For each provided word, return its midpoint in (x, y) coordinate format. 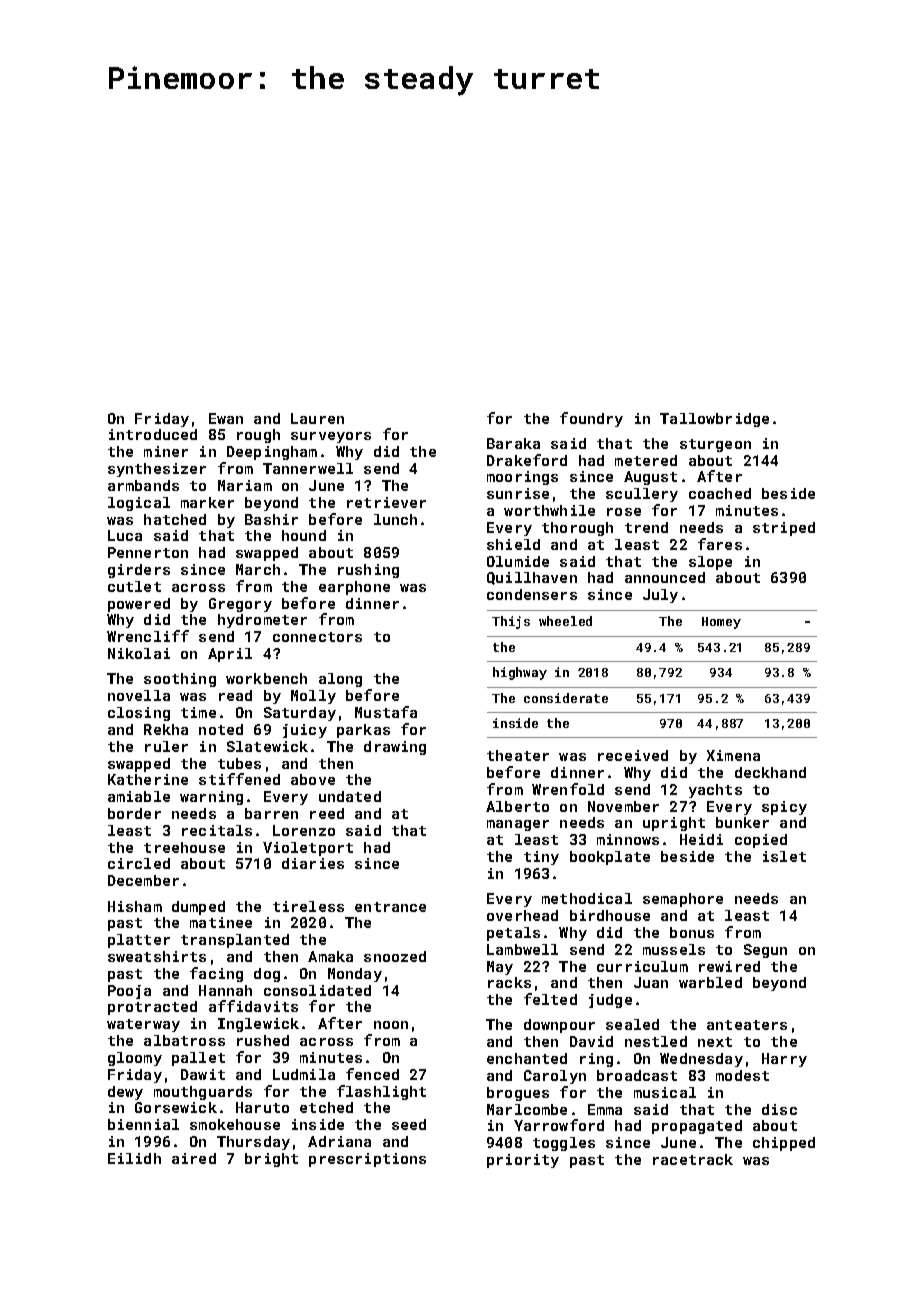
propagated (697, 1127)
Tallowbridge (714, 420)
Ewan (226, 418)
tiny (541, 858)
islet (784, 856)
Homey (721, 623)
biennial (143, 1124)
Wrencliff (148, 636)
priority (523, 1161)
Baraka (513, 443)
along (340, 680)
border (134, 813)
